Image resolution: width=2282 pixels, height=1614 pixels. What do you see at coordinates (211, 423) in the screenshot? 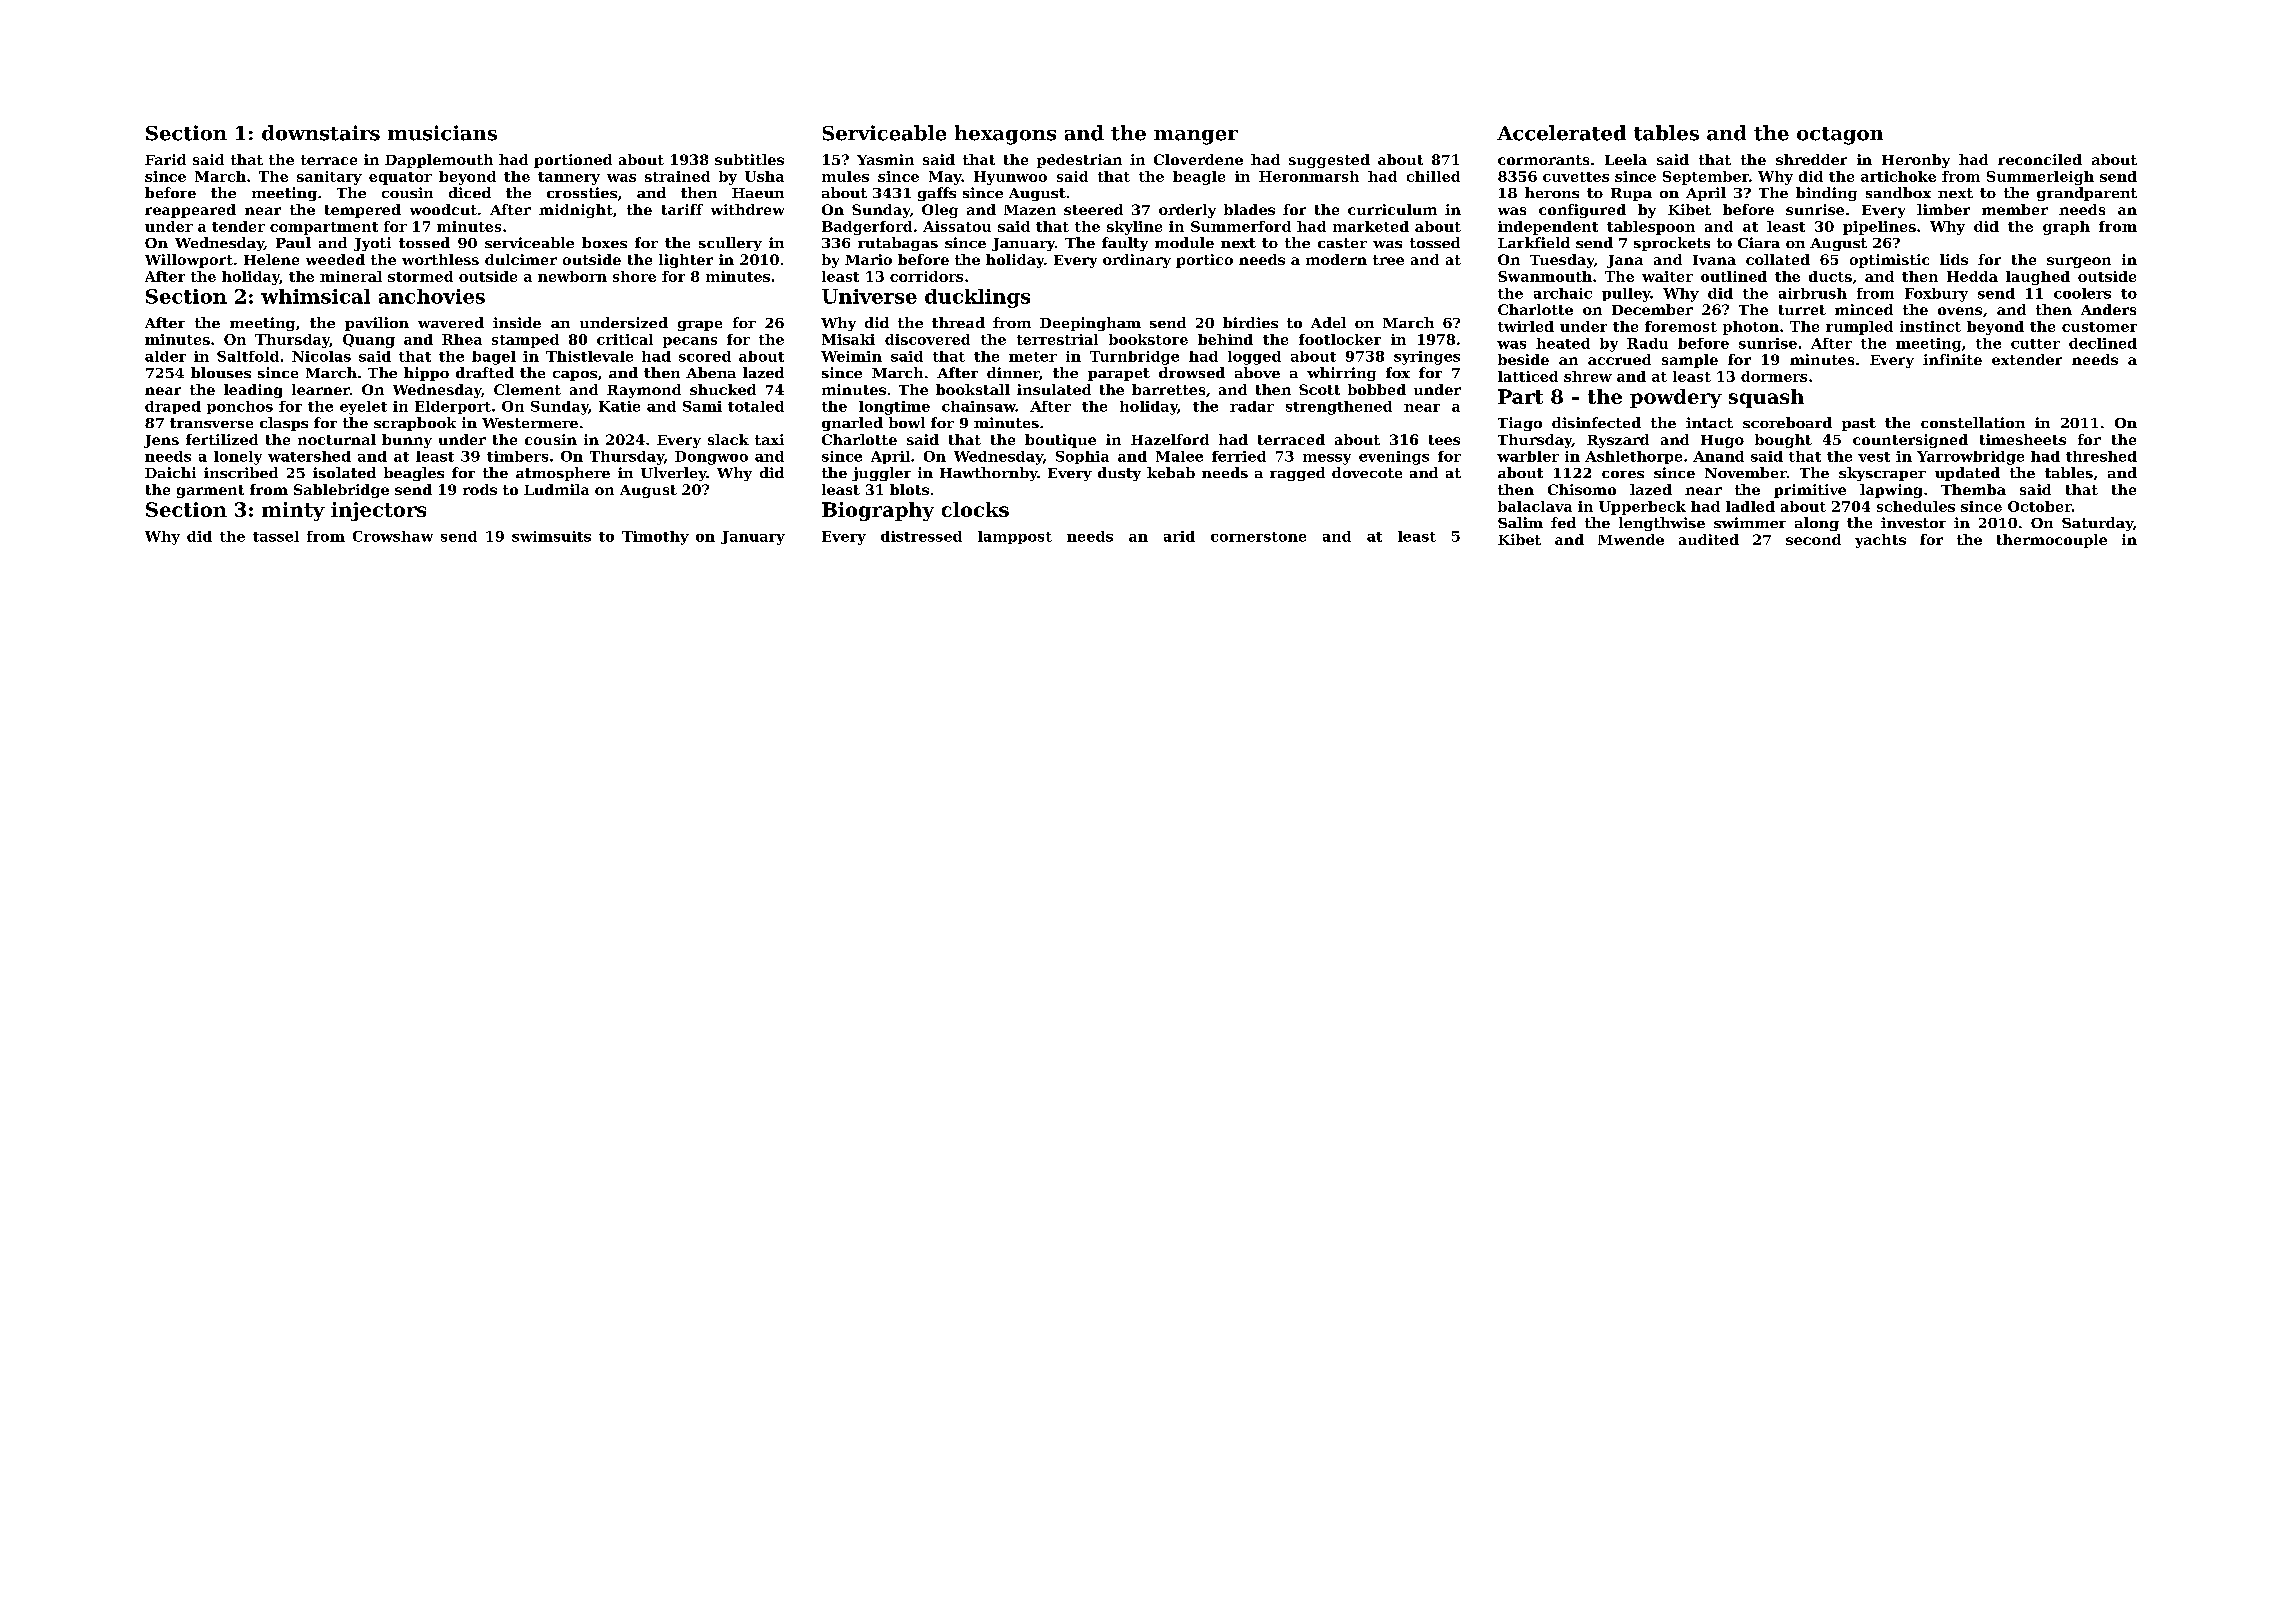
I see `transverse` at bounding box center [211, 423].
